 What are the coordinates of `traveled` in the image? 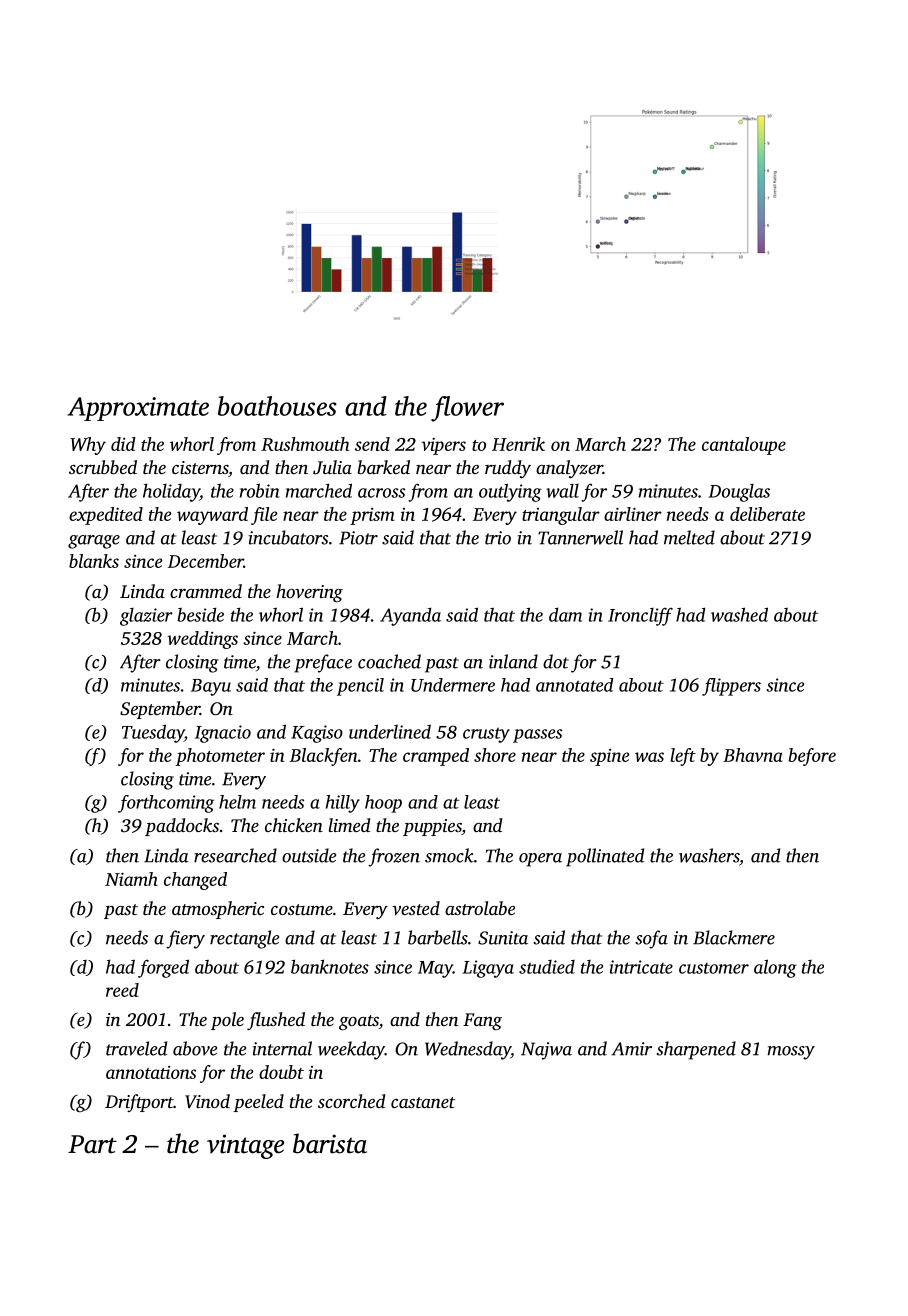 It's located at (136, 1048).
